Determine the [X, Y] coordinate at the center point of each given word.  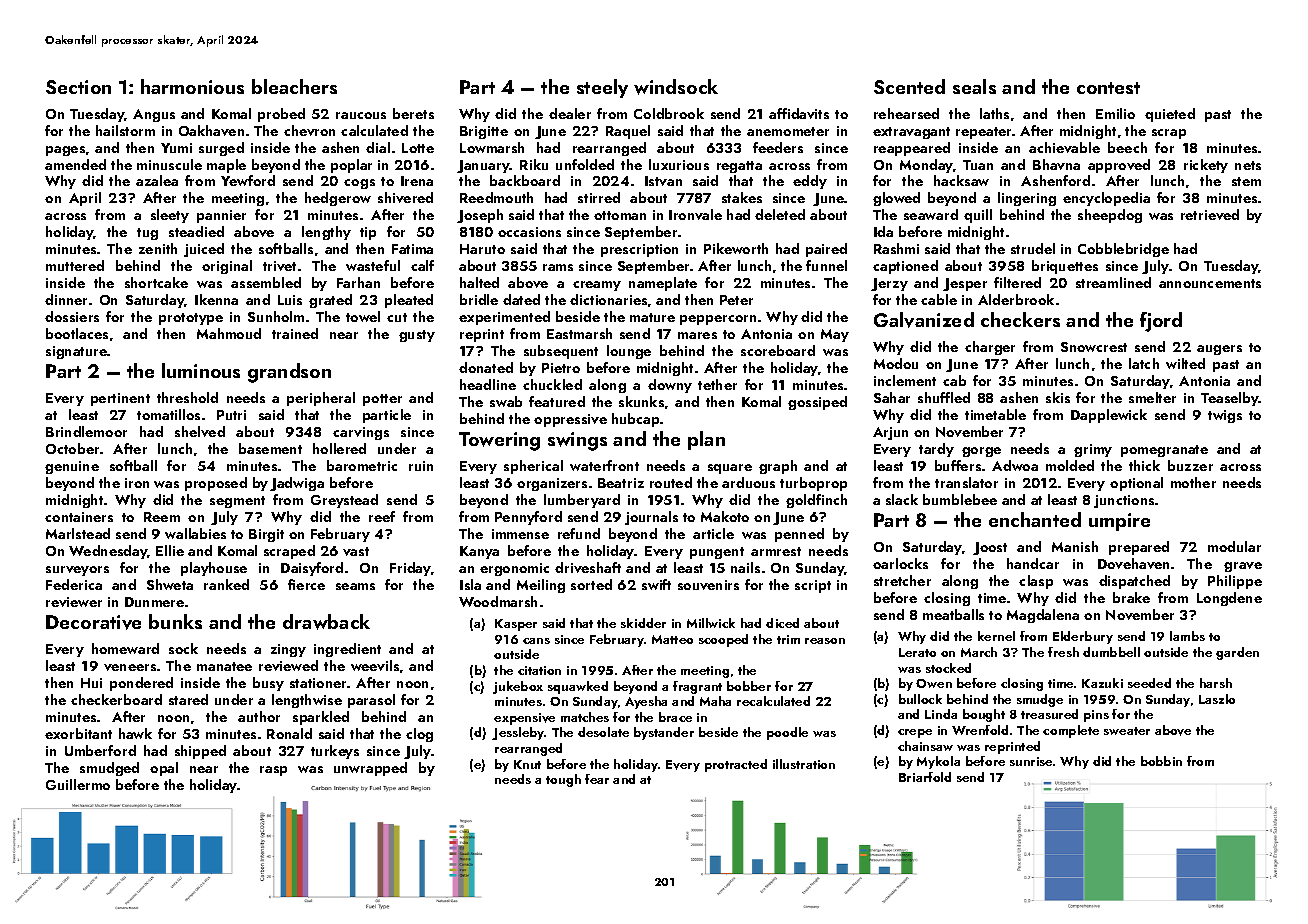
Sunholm [276, 316]
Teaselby [1230, 399]
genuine [72, 467]
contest [1108, 88]
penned [799, 535]
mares [697, 335]
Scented [909, 86]
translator [966, 482]
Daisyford [312, 569]
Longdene [1229, 599]
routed [671, 482]
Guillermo [78, 784]
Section [78, 87]
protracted [736, 765]
